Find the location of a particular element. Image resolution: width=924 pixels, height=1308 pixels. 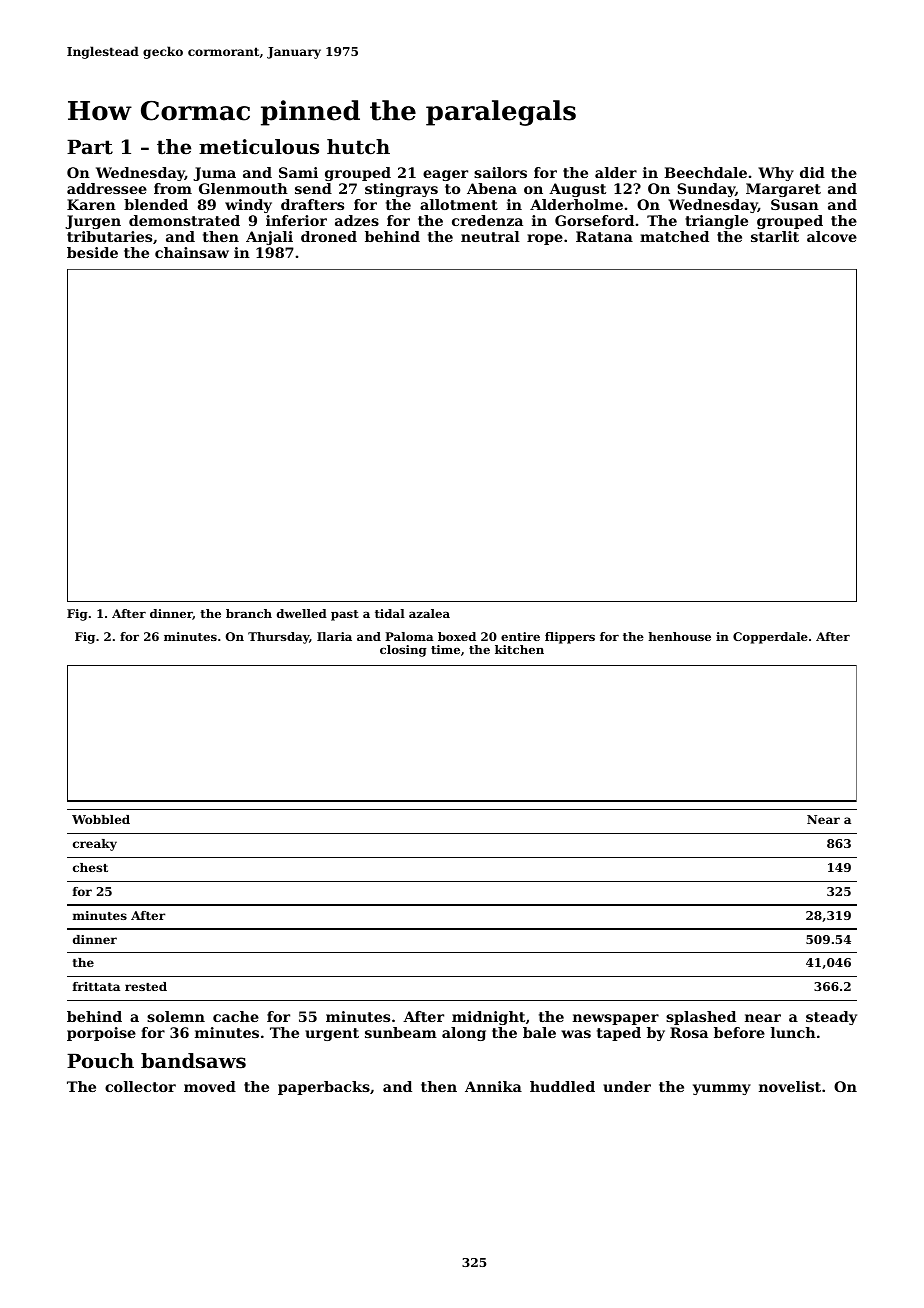

alcove is located at coordinates (832, 236).
